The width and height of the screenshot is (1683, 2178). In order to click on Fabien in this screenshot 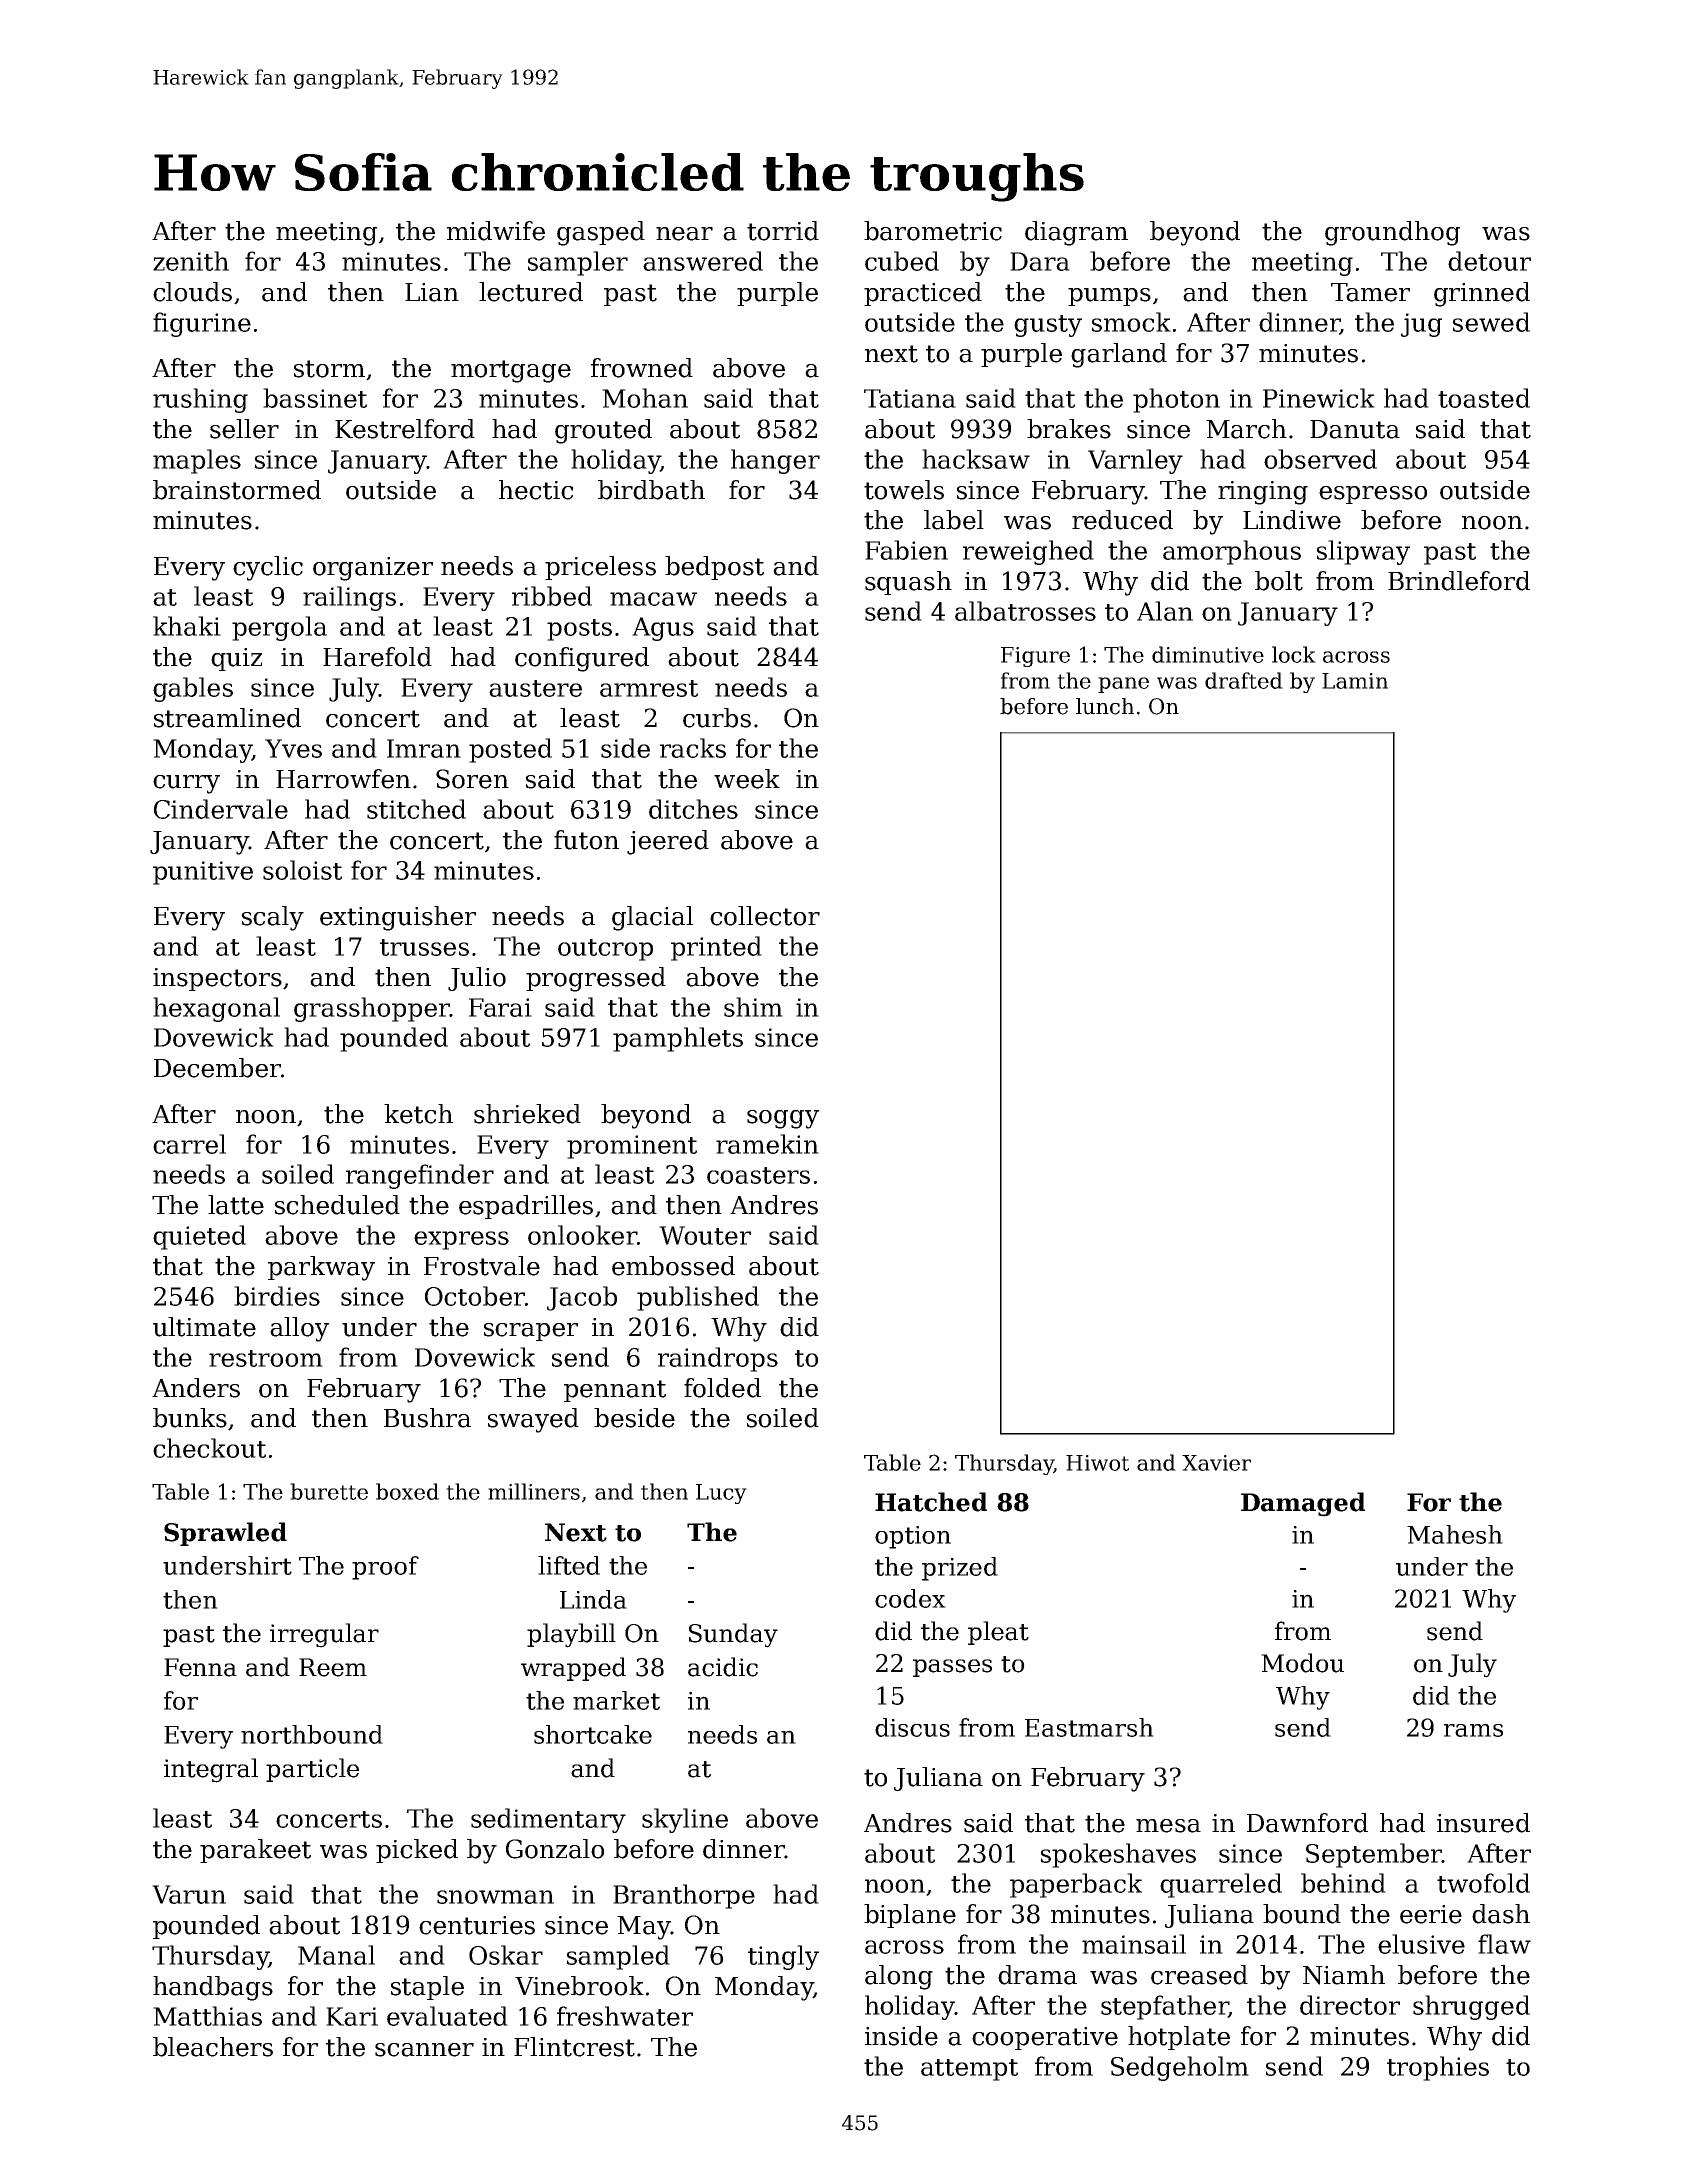, I will do `click(906, 550)`.
